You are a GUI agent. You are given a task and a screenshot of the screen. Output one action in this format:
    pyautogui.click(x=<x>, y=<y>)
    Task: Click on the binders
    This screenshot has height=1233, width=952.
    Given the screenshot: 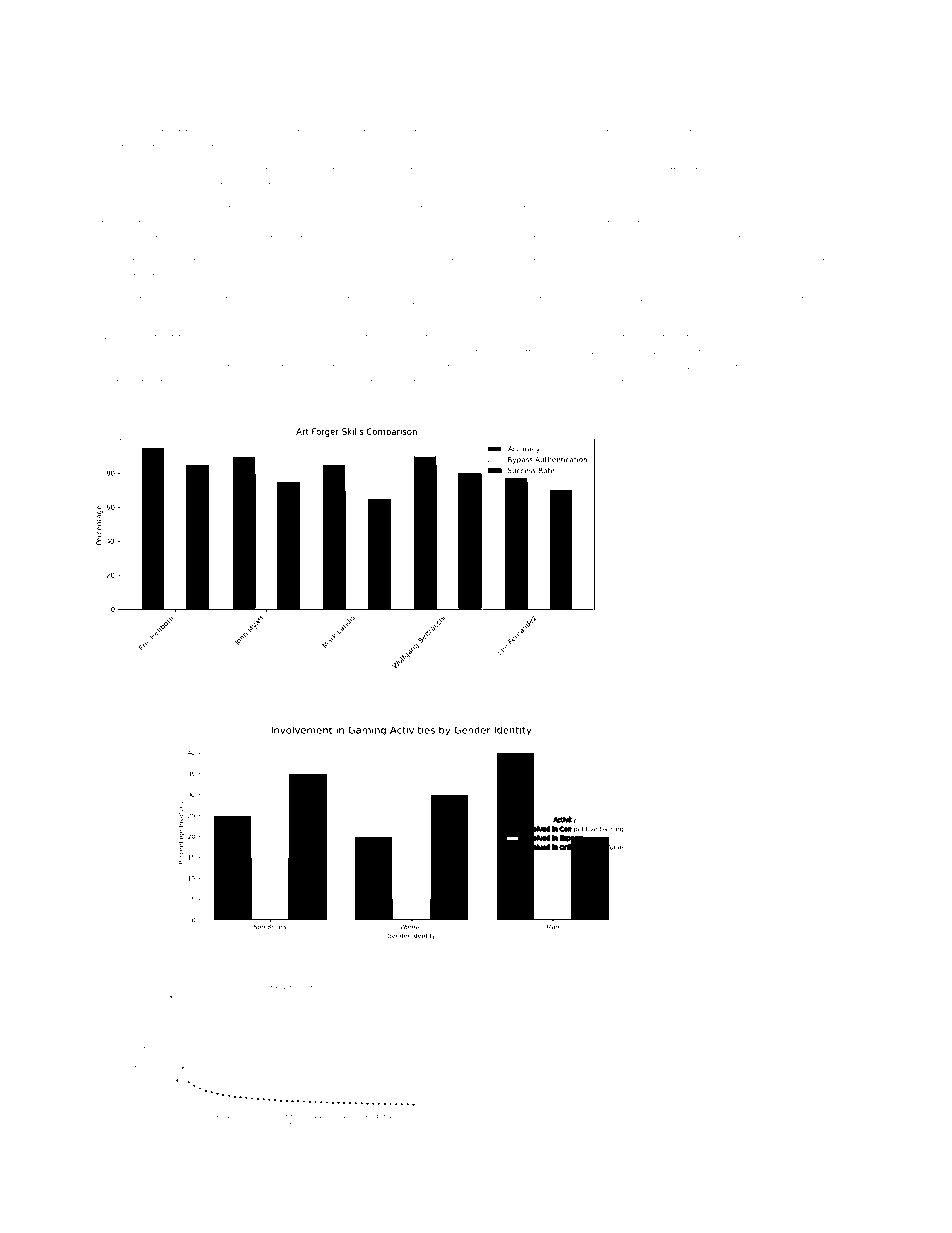 What is the action you would take?
    pyautogui.click(x=565, y=692)
